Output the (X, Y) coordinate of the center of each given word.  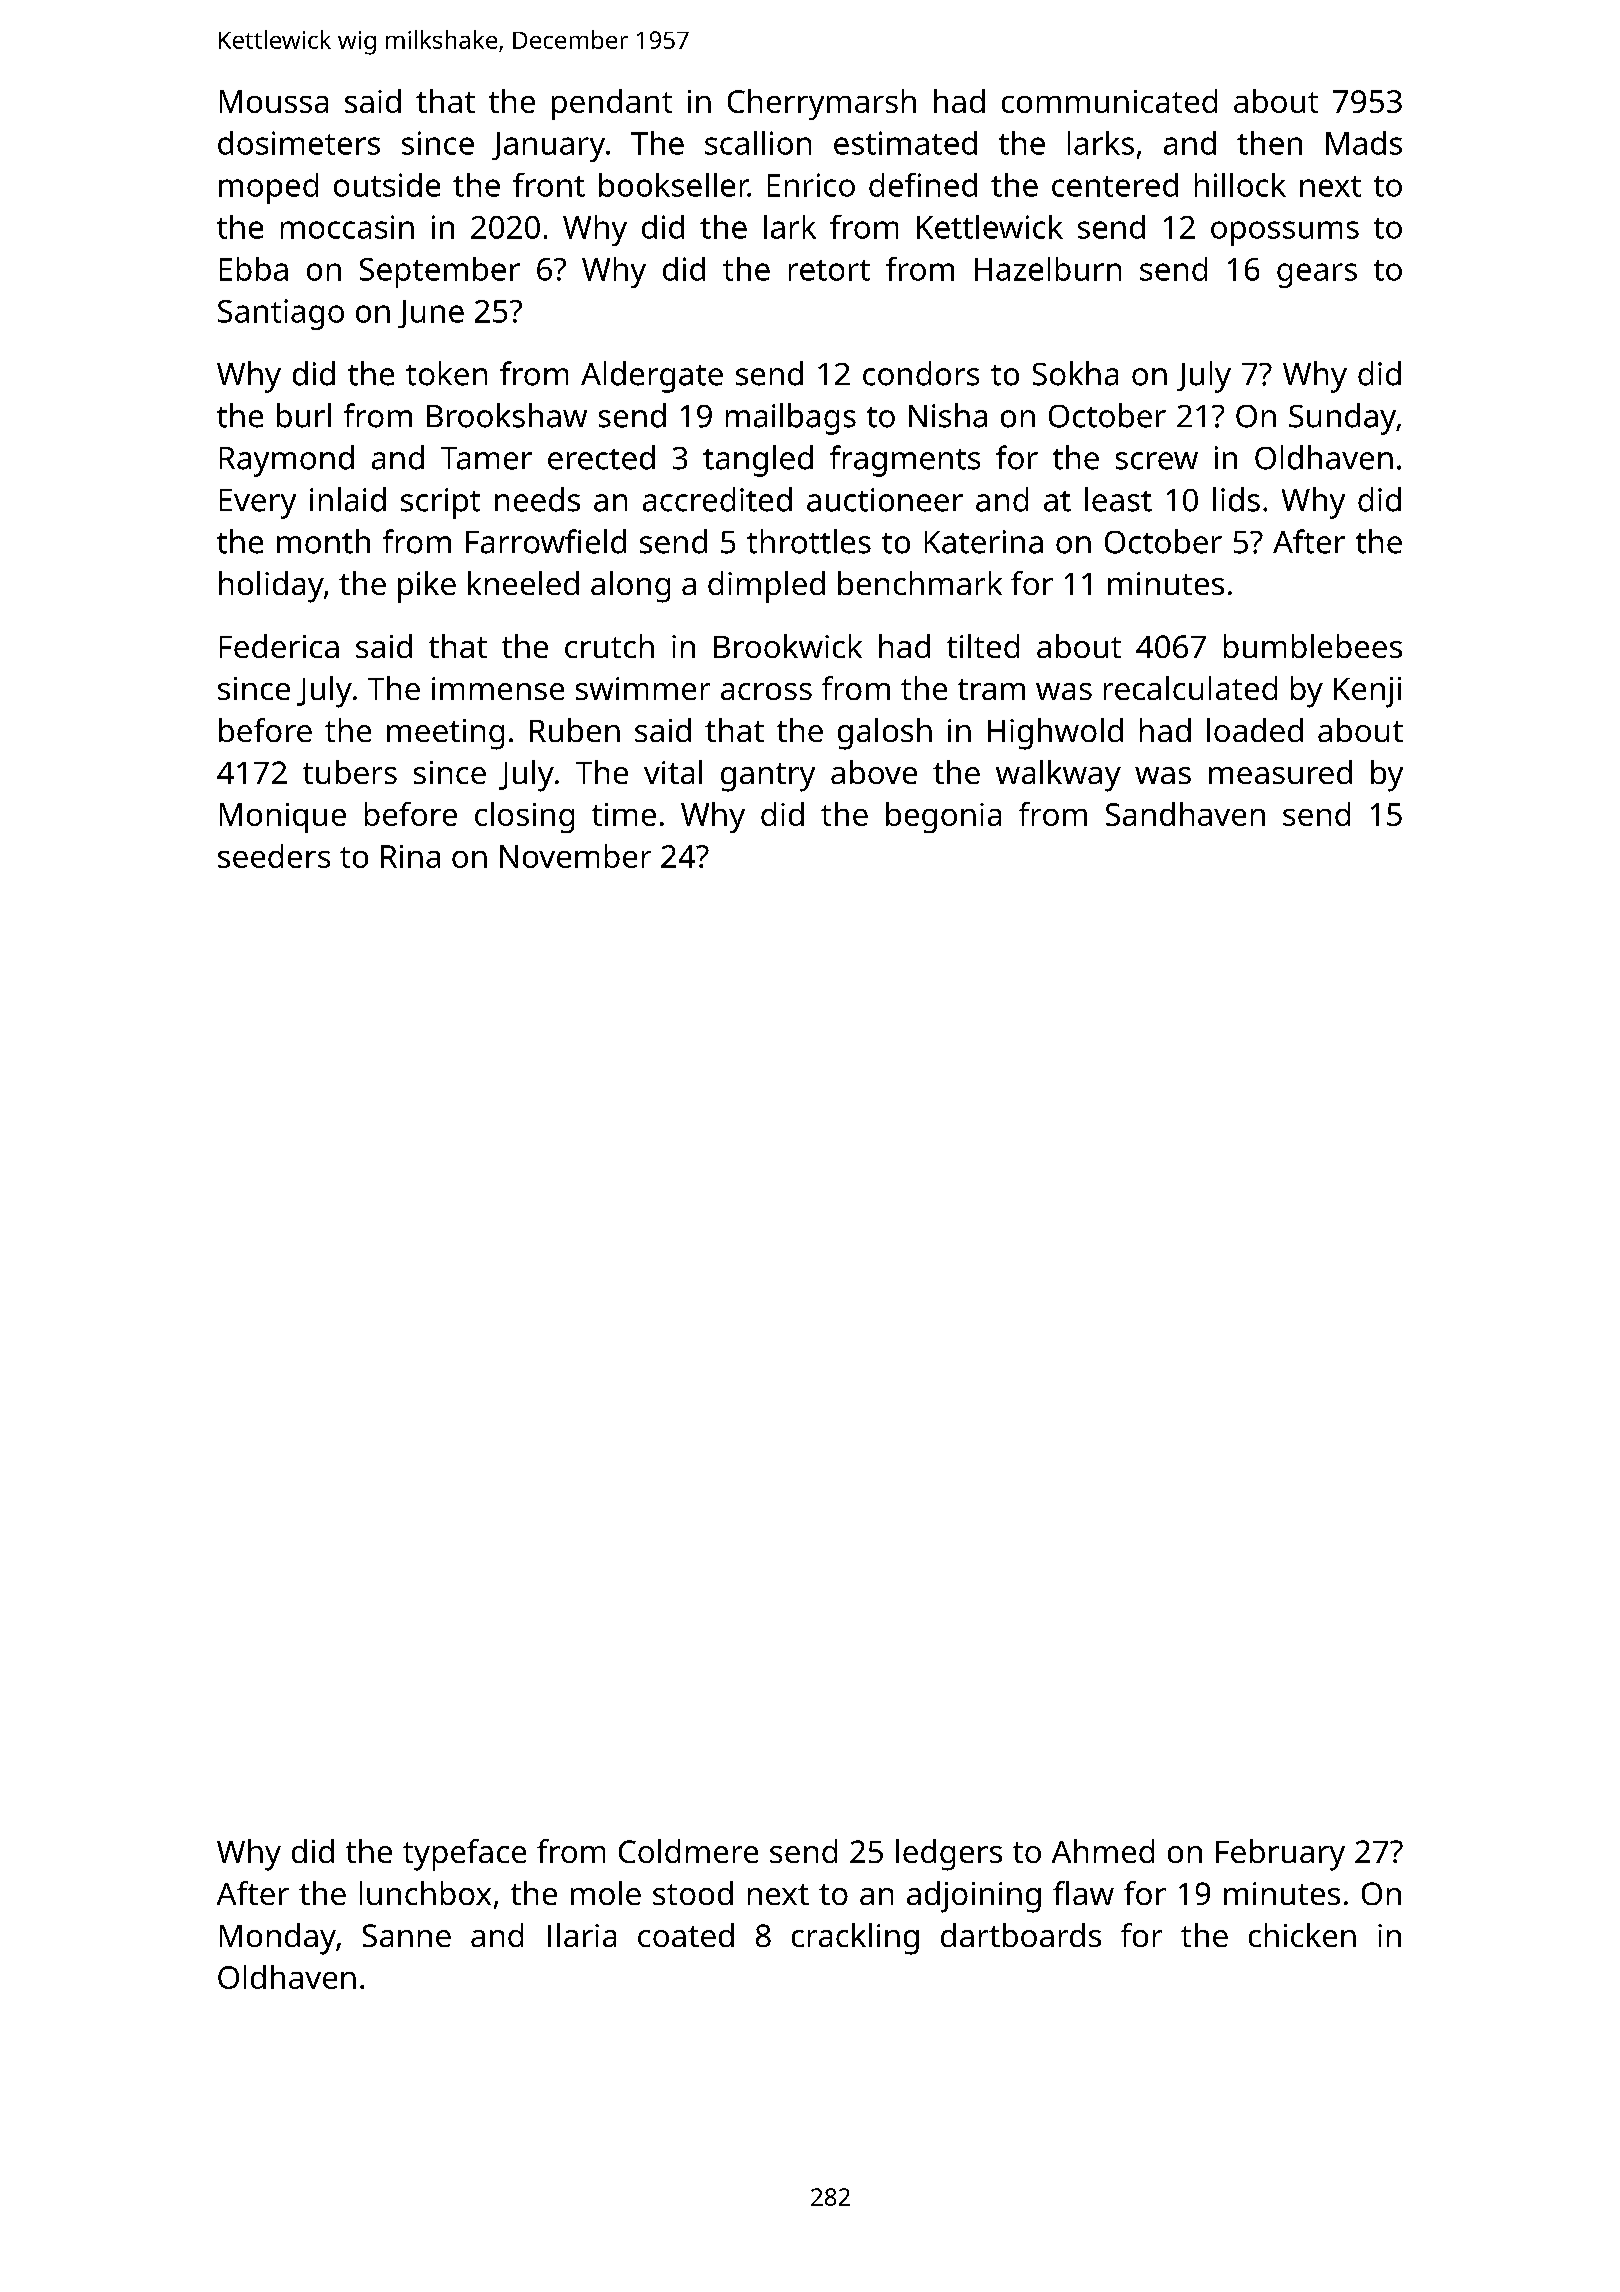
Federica (279, 646)
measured (1280, 772)
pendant (612, 104)
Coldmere (688, 1851)
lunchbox (425, 1893)
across (766, 691)
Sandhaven (1185, 814)
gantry (768, 777)
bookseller (673, 185)
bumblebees (1313, 646)
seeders (274, 856)
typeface (464, 1855)
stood (693, 1893)
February (1280, 1855)
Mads (1364, 143)
